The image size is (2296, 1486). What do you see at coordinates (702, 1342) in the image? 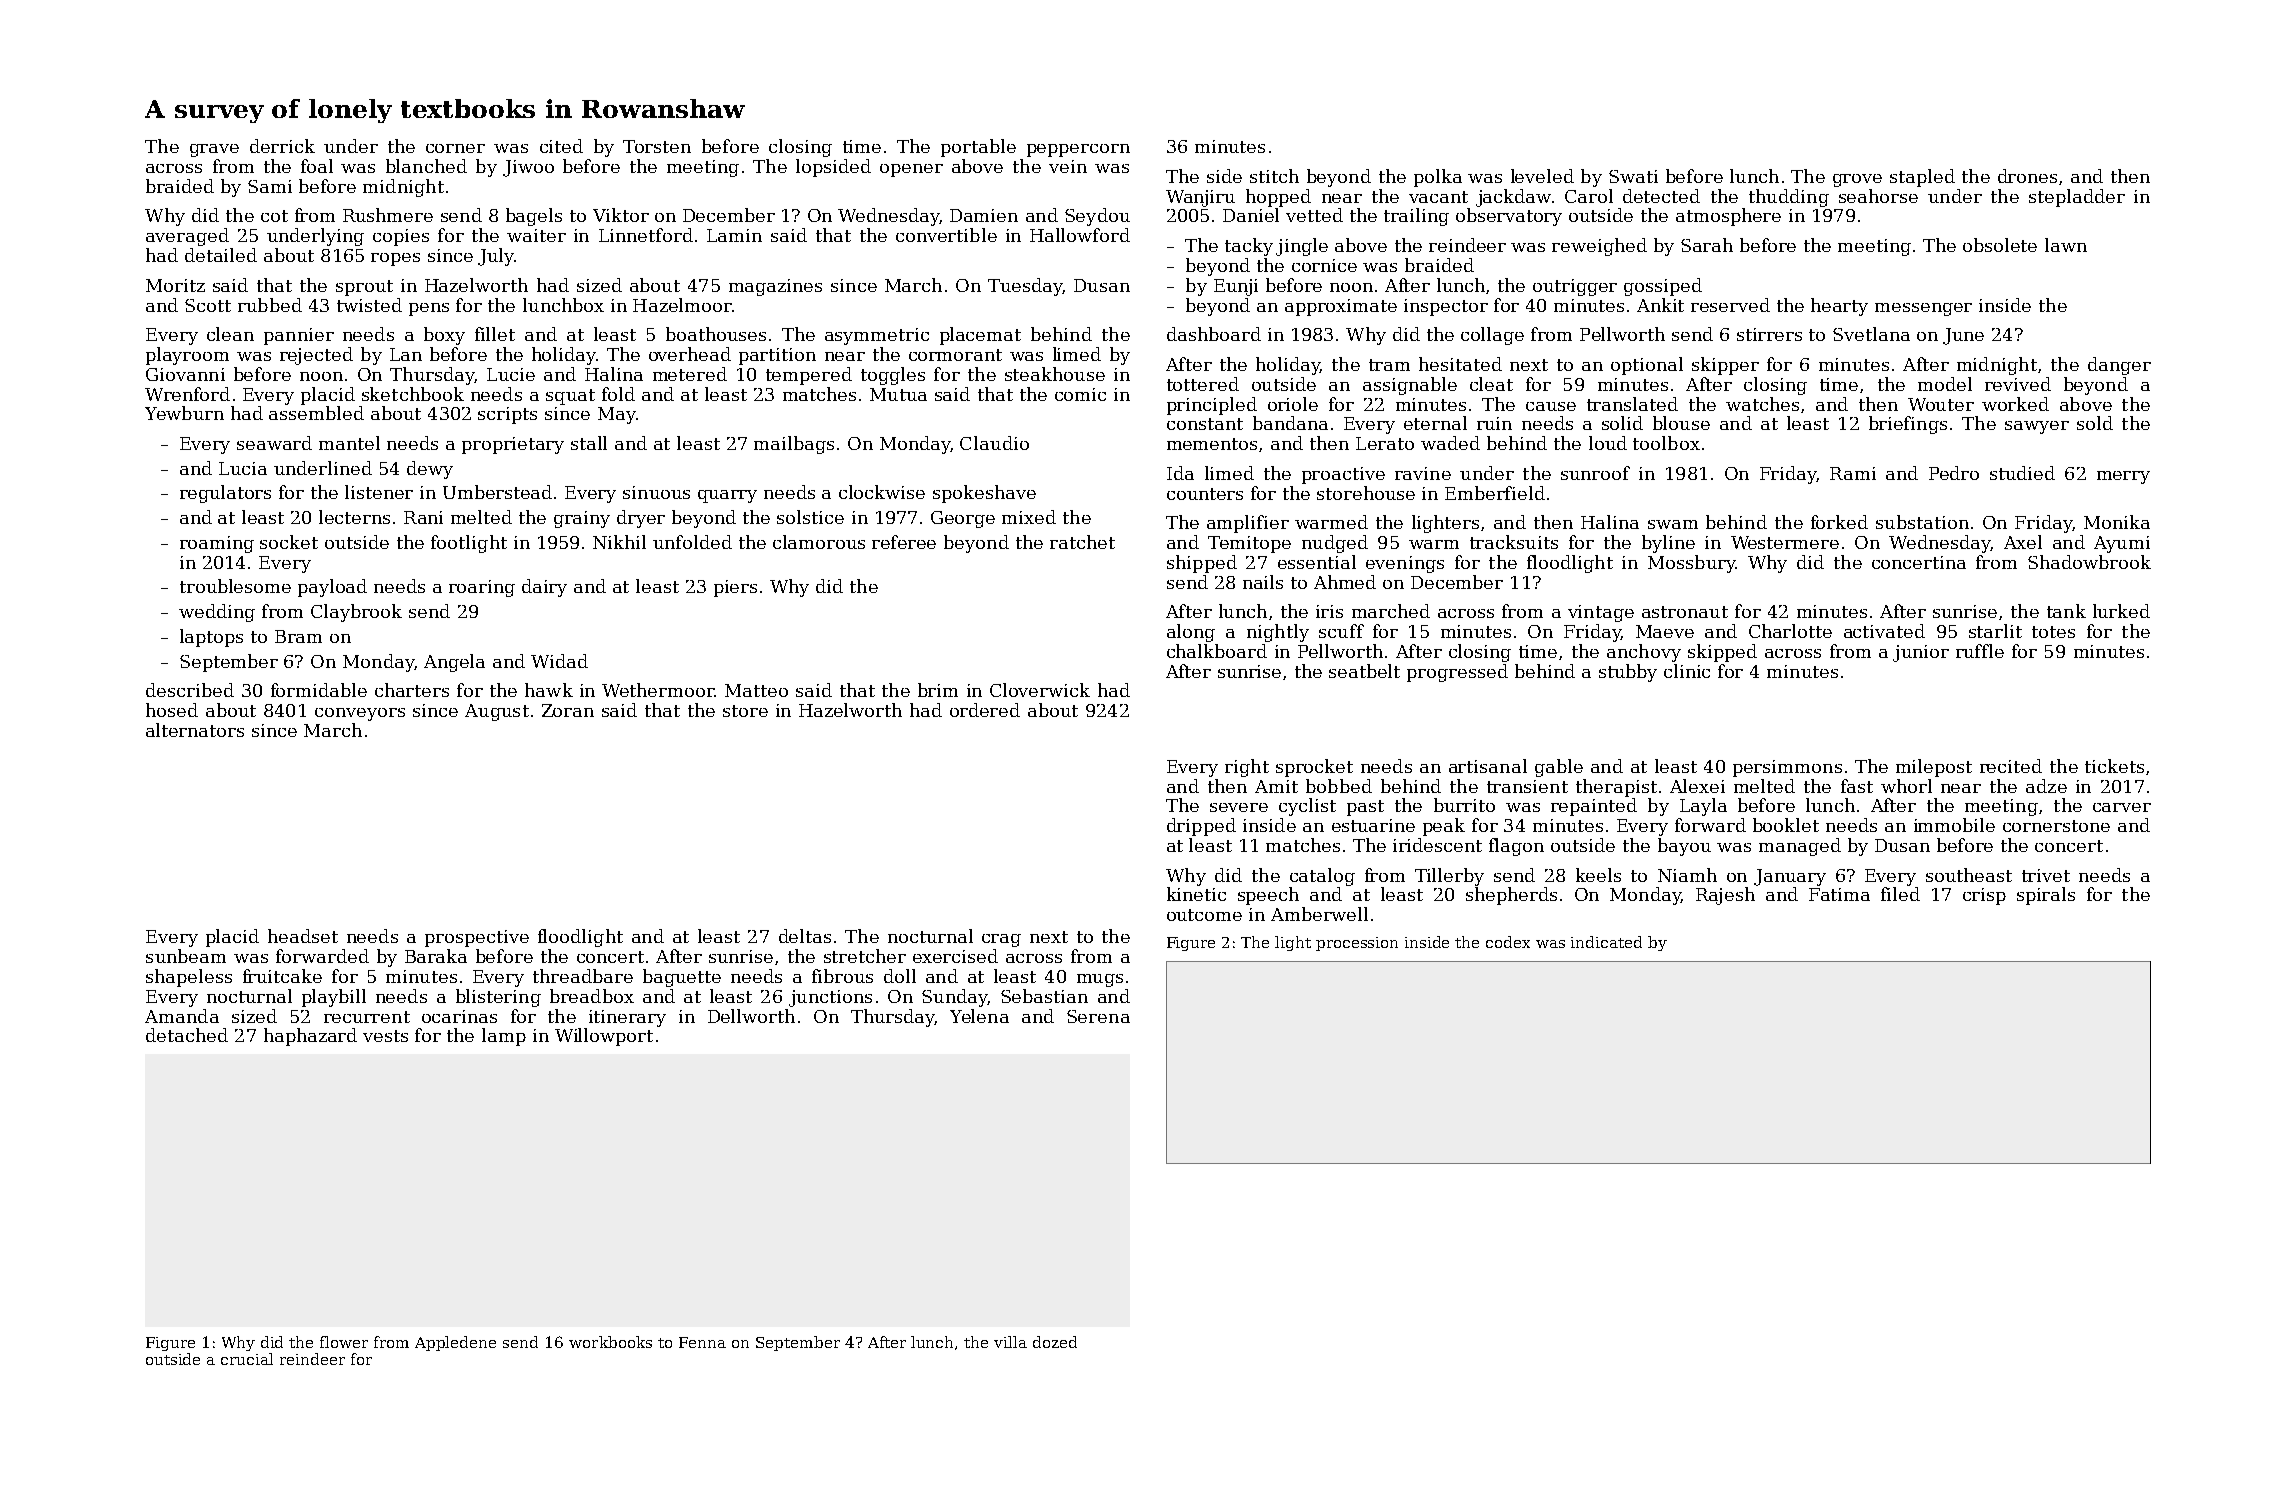
I see `Fenna` at bounding box center [702, 1342].
